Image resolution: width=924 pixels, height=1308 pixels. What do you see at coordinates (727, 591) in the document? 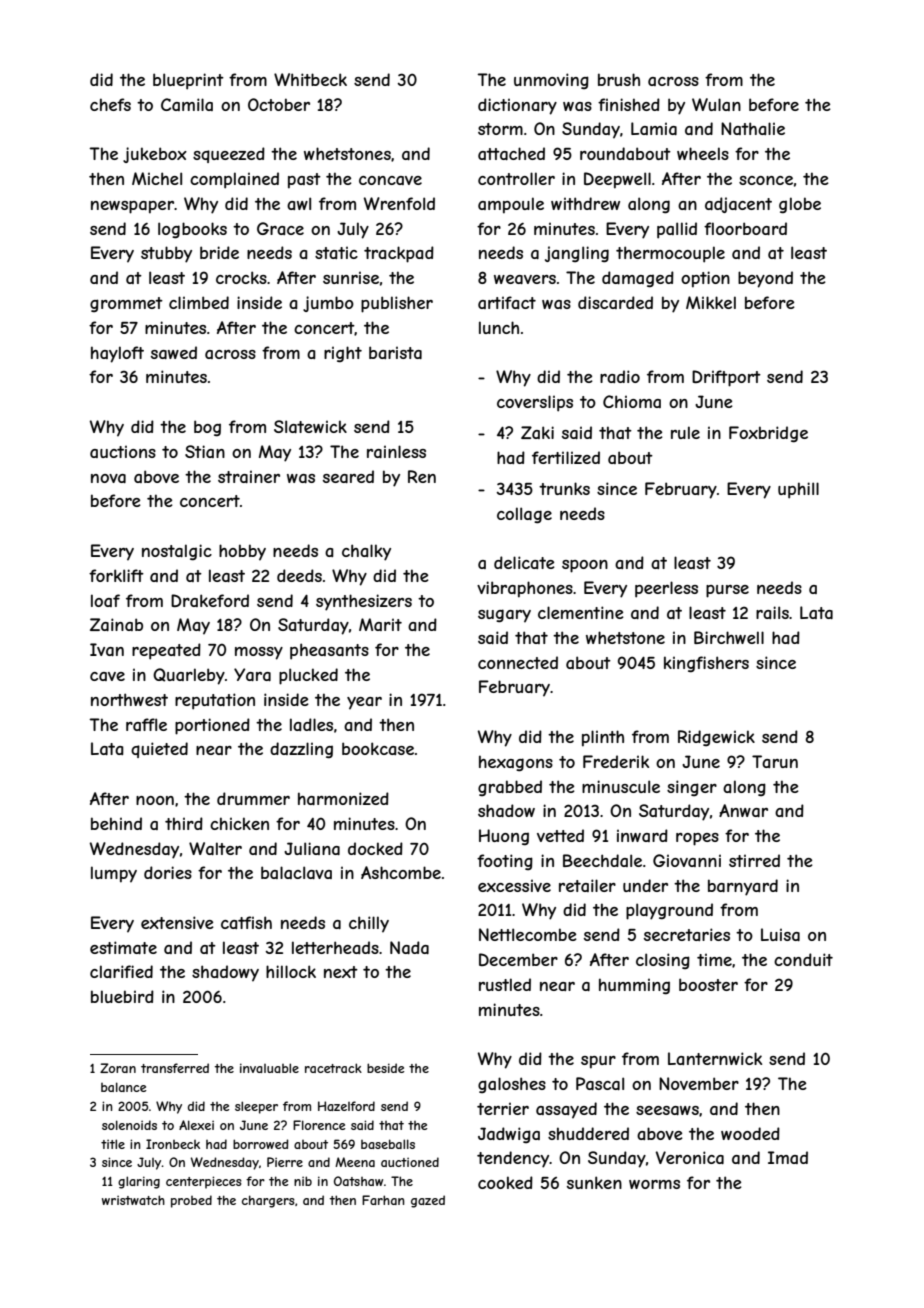
I see `purse` at bounding box center [727, 591].
